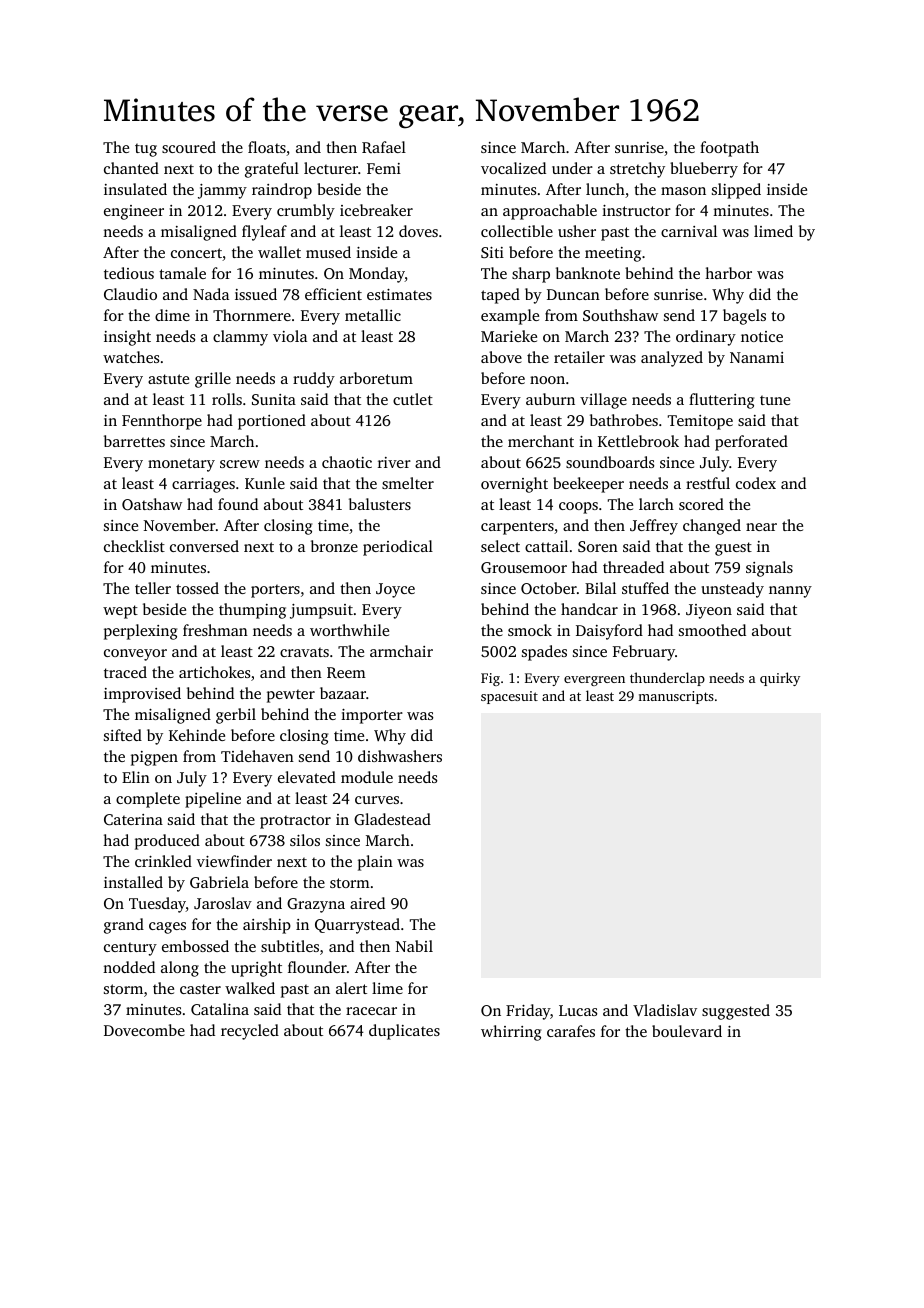  What do you see at coordinates (129, 967) in the screenshot?
I see `nodded` at bounding box center [129, 967].
